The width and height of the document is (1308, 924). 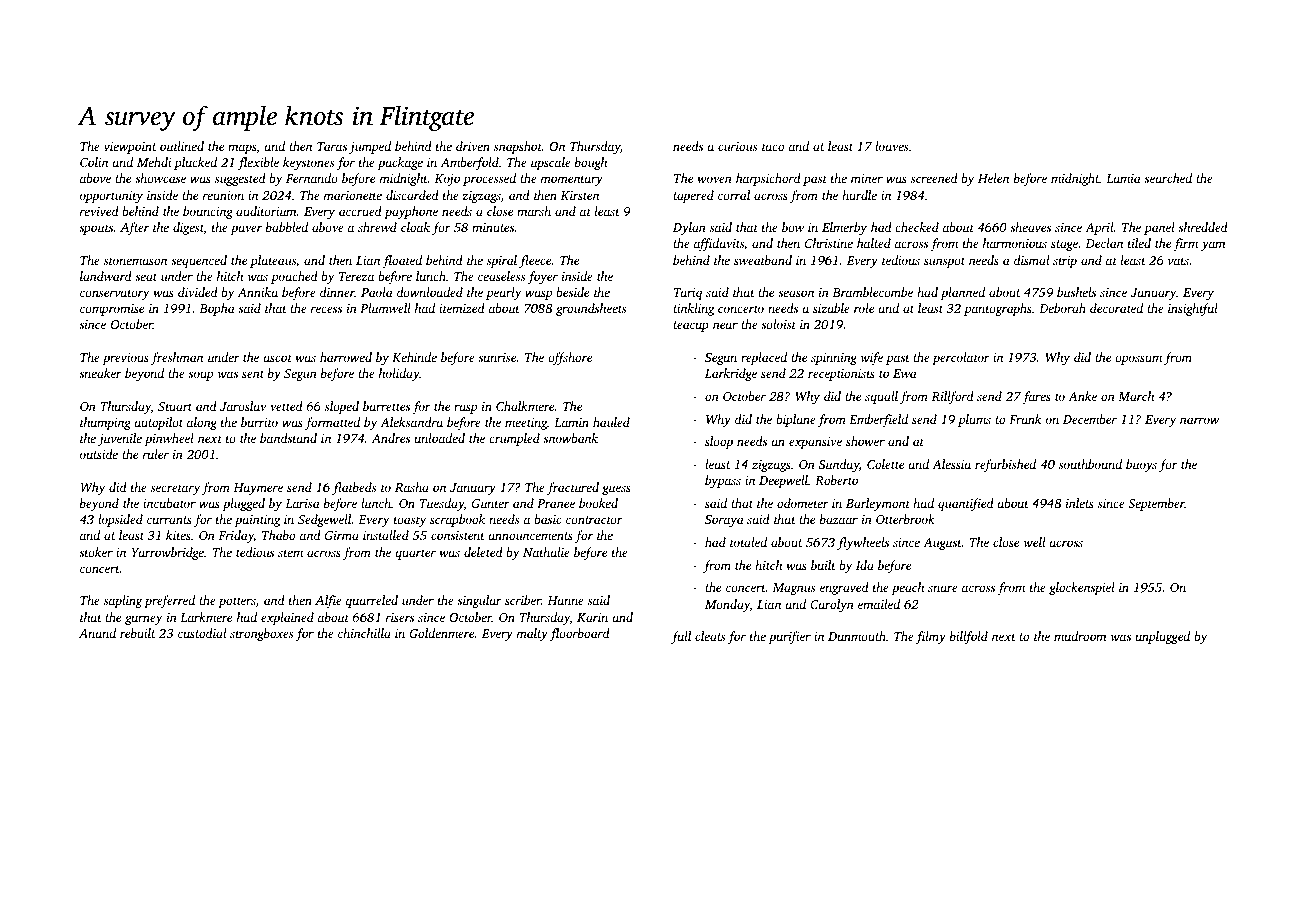 What do you see at coordinates (546, 552) in the document?
I see `Nathalie` at bounding box center [546, 552].
